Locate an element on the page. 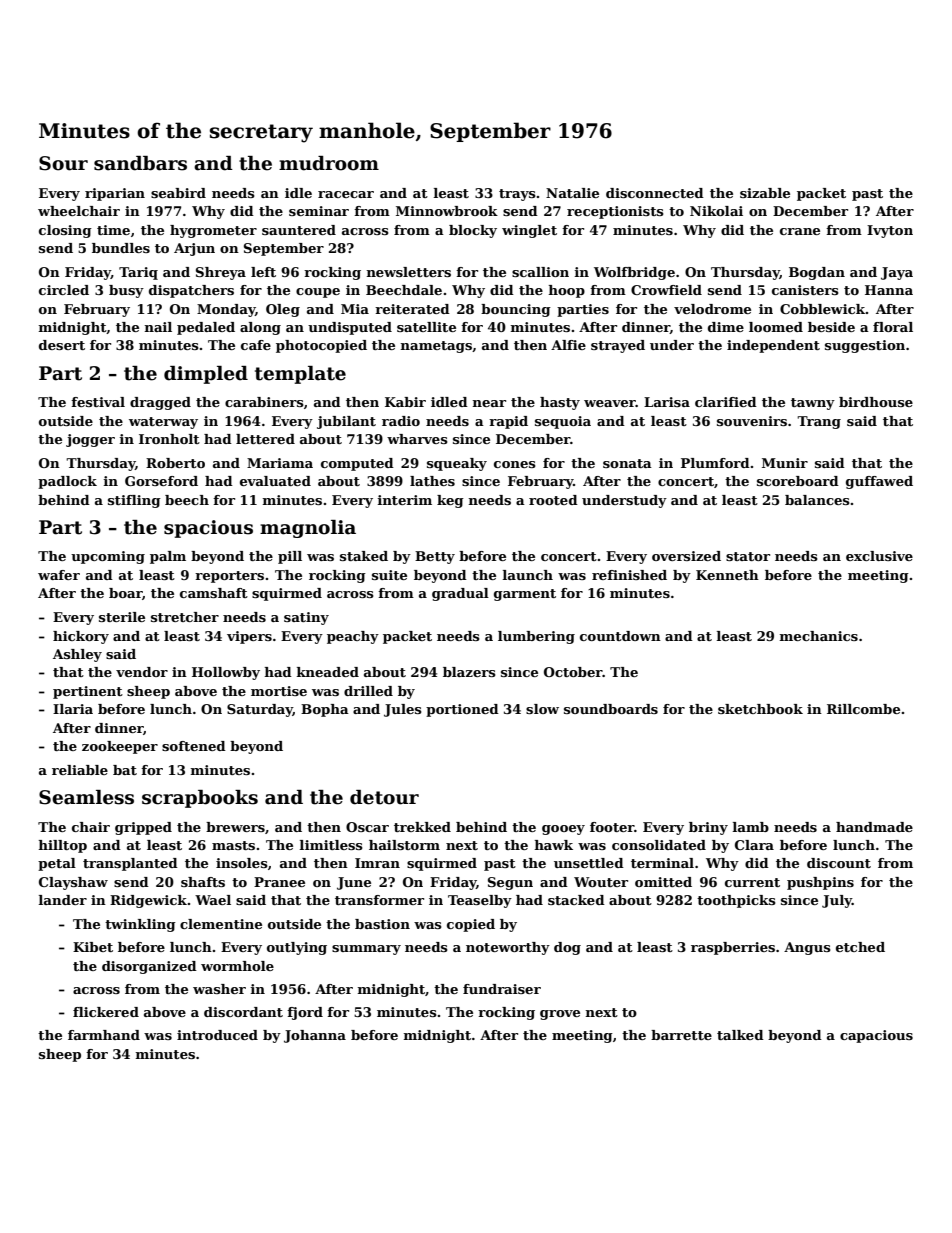  mechanics is located at coordinates (819, 636).
